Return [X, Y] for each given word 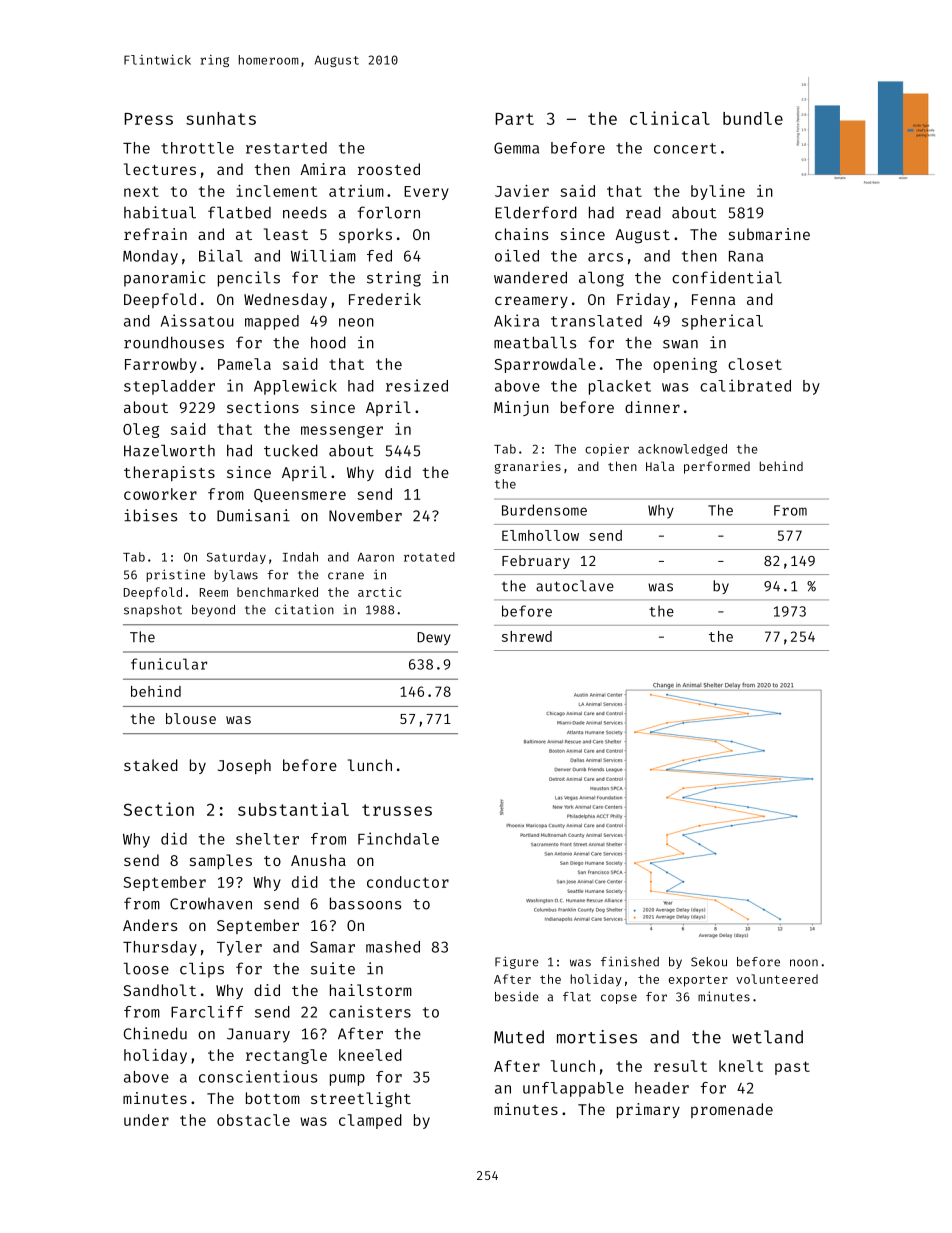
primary [648, 1110]
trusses [397, 810]
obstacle [253, 1120]
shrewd [527, 636]
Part [514, 119]
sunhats [221, 118]
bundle [753, 118]
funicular [169, 664]
